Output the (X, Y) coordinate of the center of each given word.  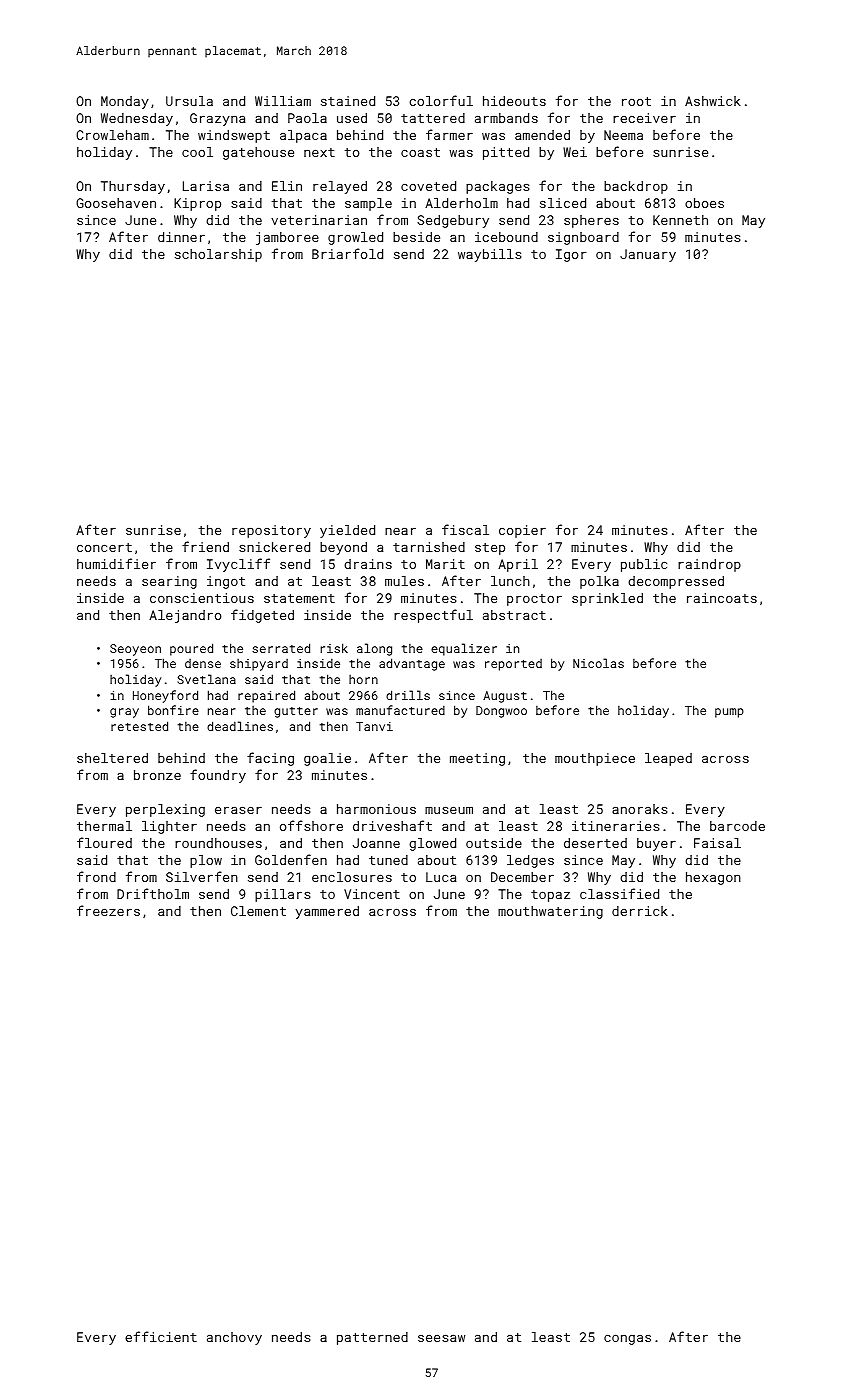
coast (420, 152)
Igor (571, 255)
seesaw (441, 1338)
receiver (644, 118)
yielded (347, 531)
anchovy (234, 1338)
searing (169, 582)
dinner (181, 237)
